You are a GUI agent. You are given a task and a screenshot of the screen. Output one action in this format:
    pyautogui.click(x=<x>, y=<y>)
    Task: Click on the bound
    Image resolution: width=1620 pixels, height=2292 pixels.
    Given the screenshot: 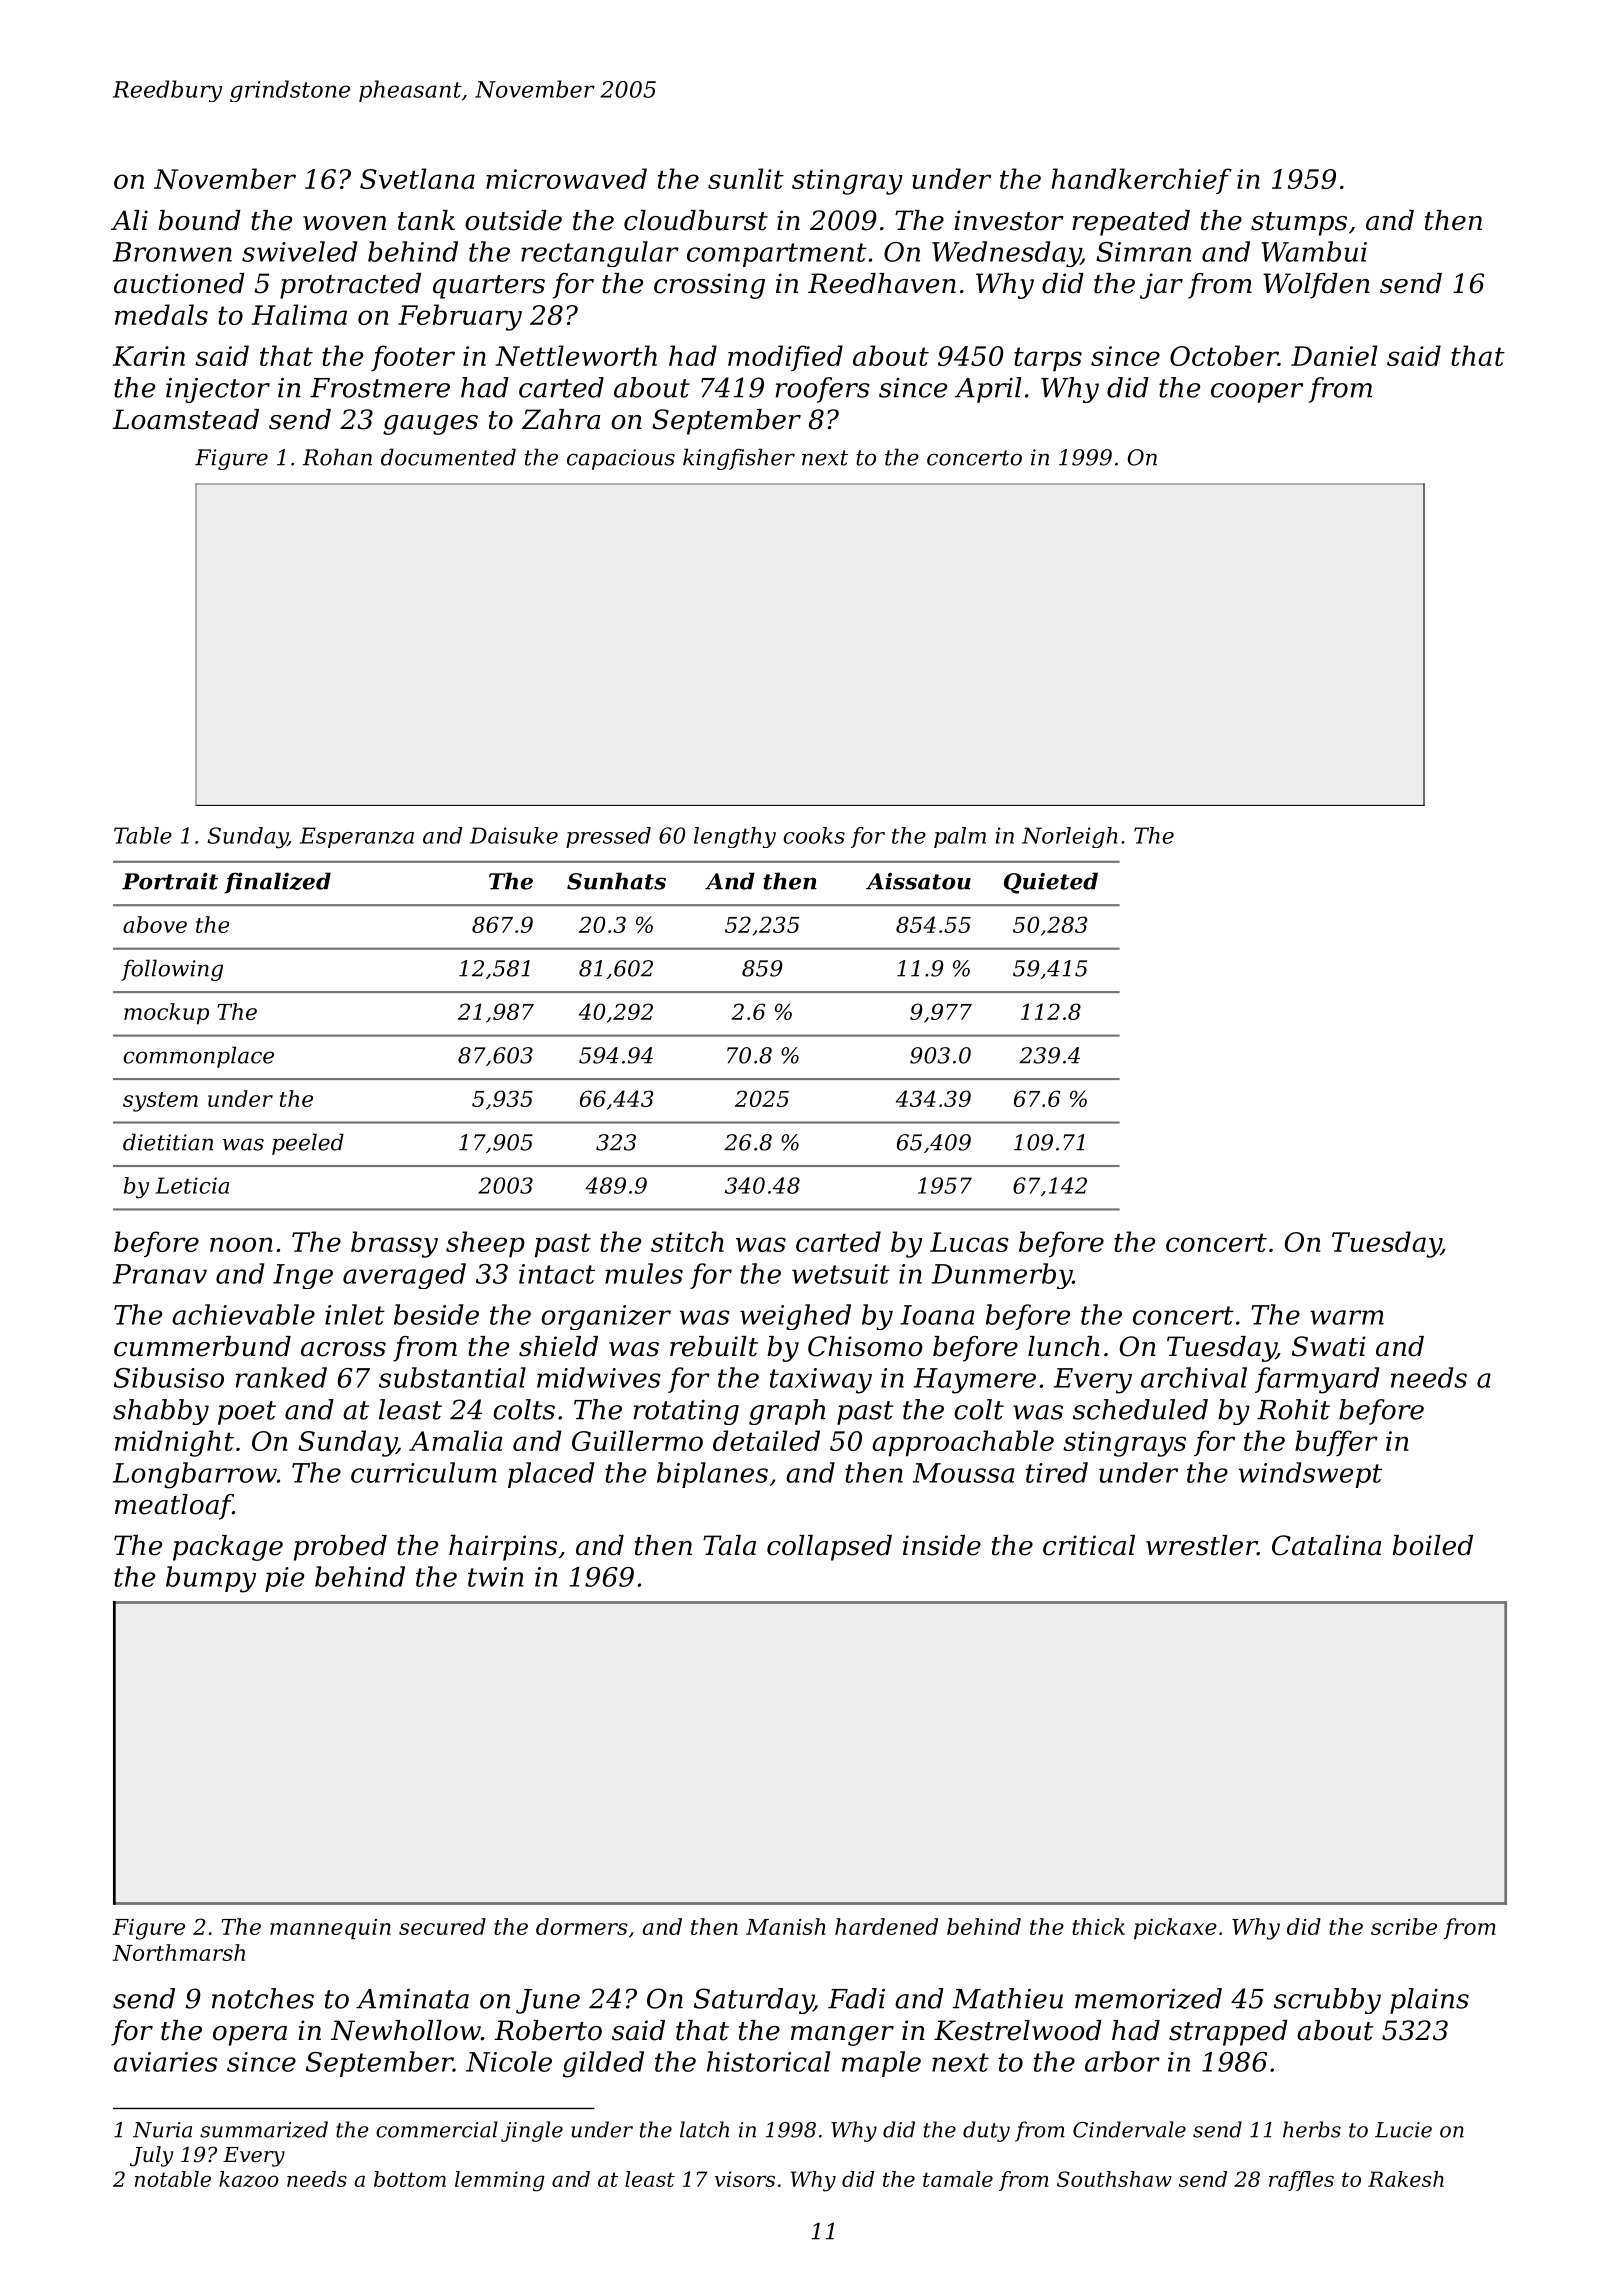 What is the action you would take?
    pyautogui.click(x=199, y=220)
